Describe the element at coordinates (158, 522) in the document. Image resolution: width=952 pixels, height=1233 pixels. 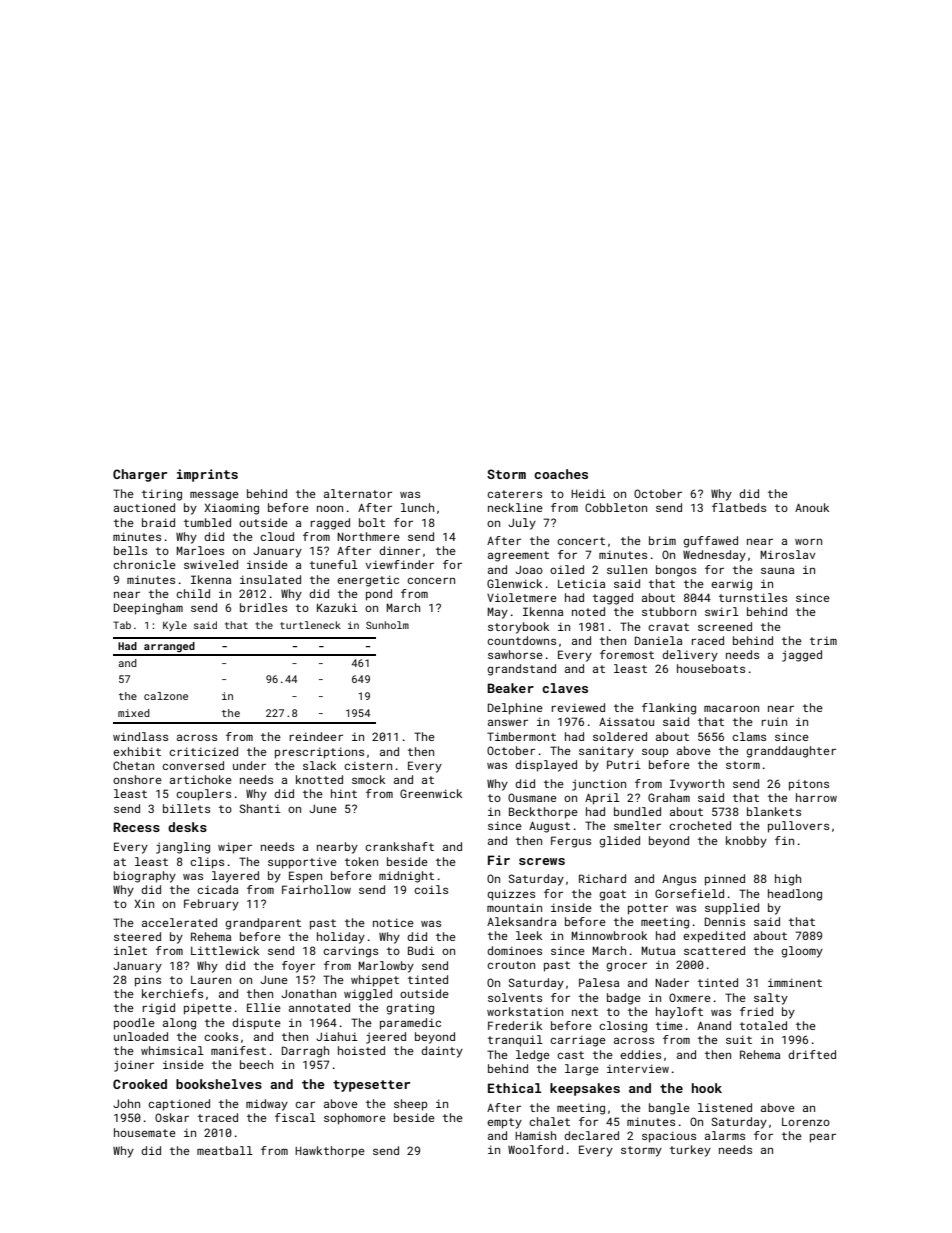
I see `braid` at that location.
